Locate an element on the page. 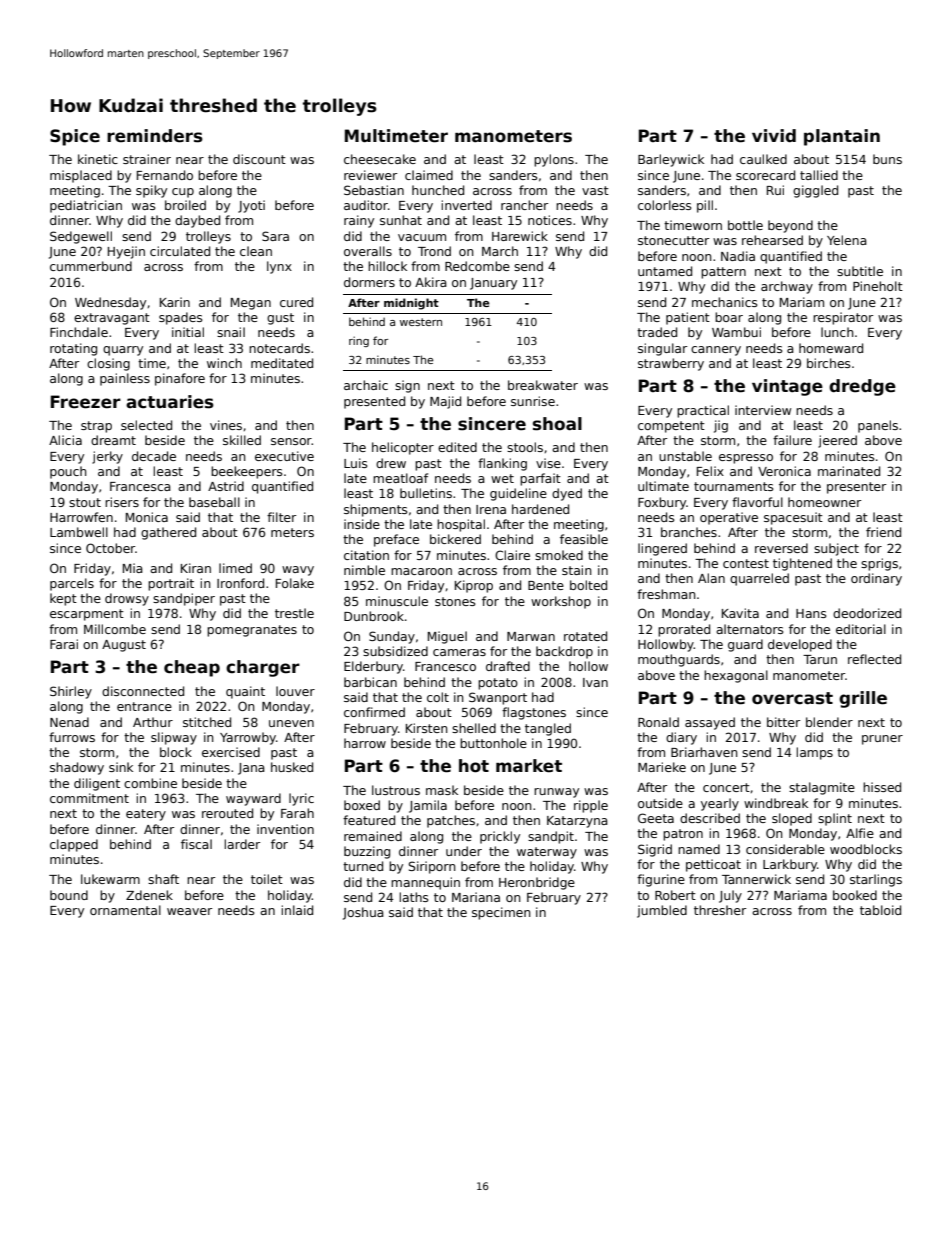 The height and width of the image is (1233, 952). entrance is located at coordinates (144, 706).
